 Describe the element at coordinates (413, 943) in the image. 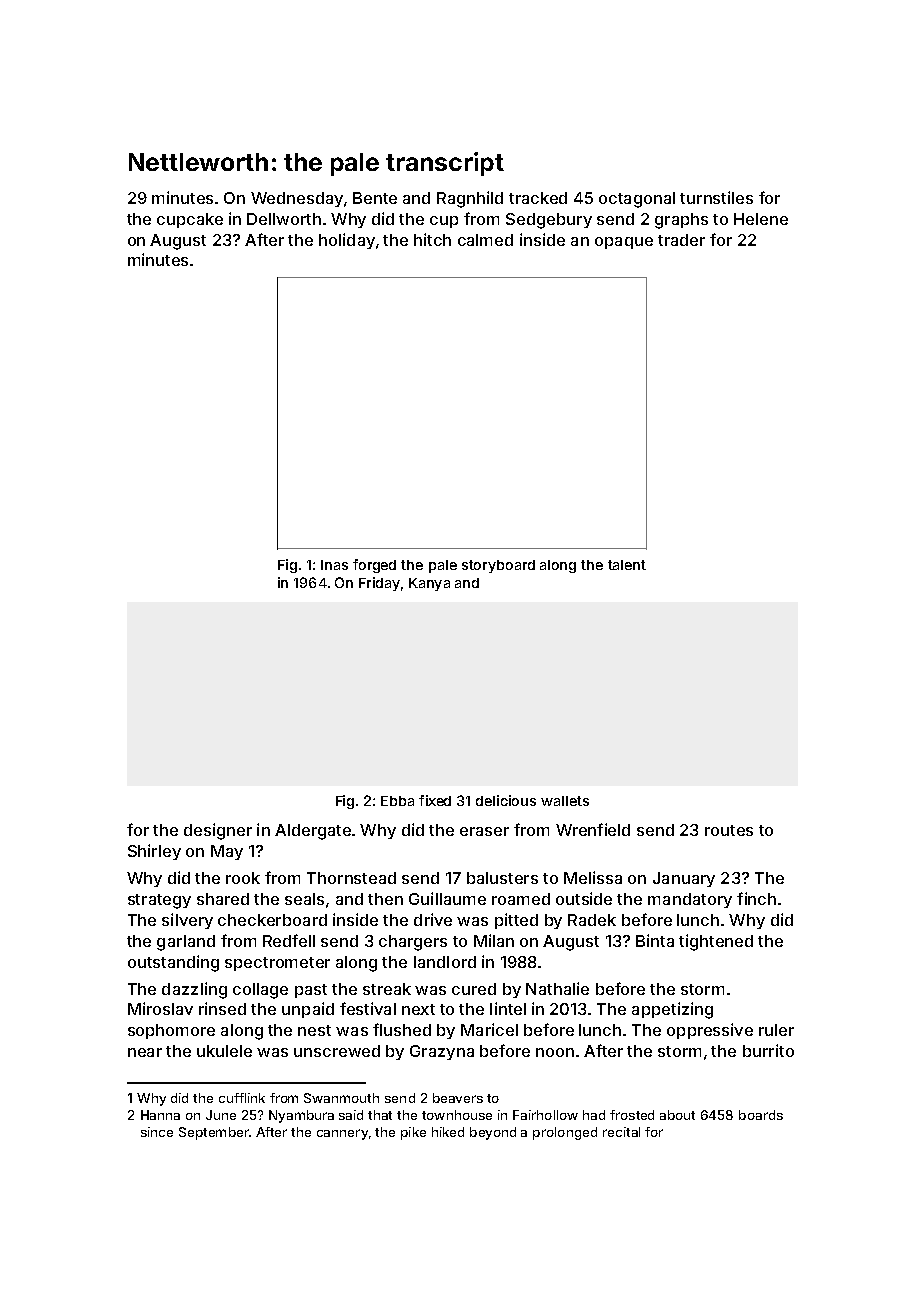

I see `chargers` at that location.
